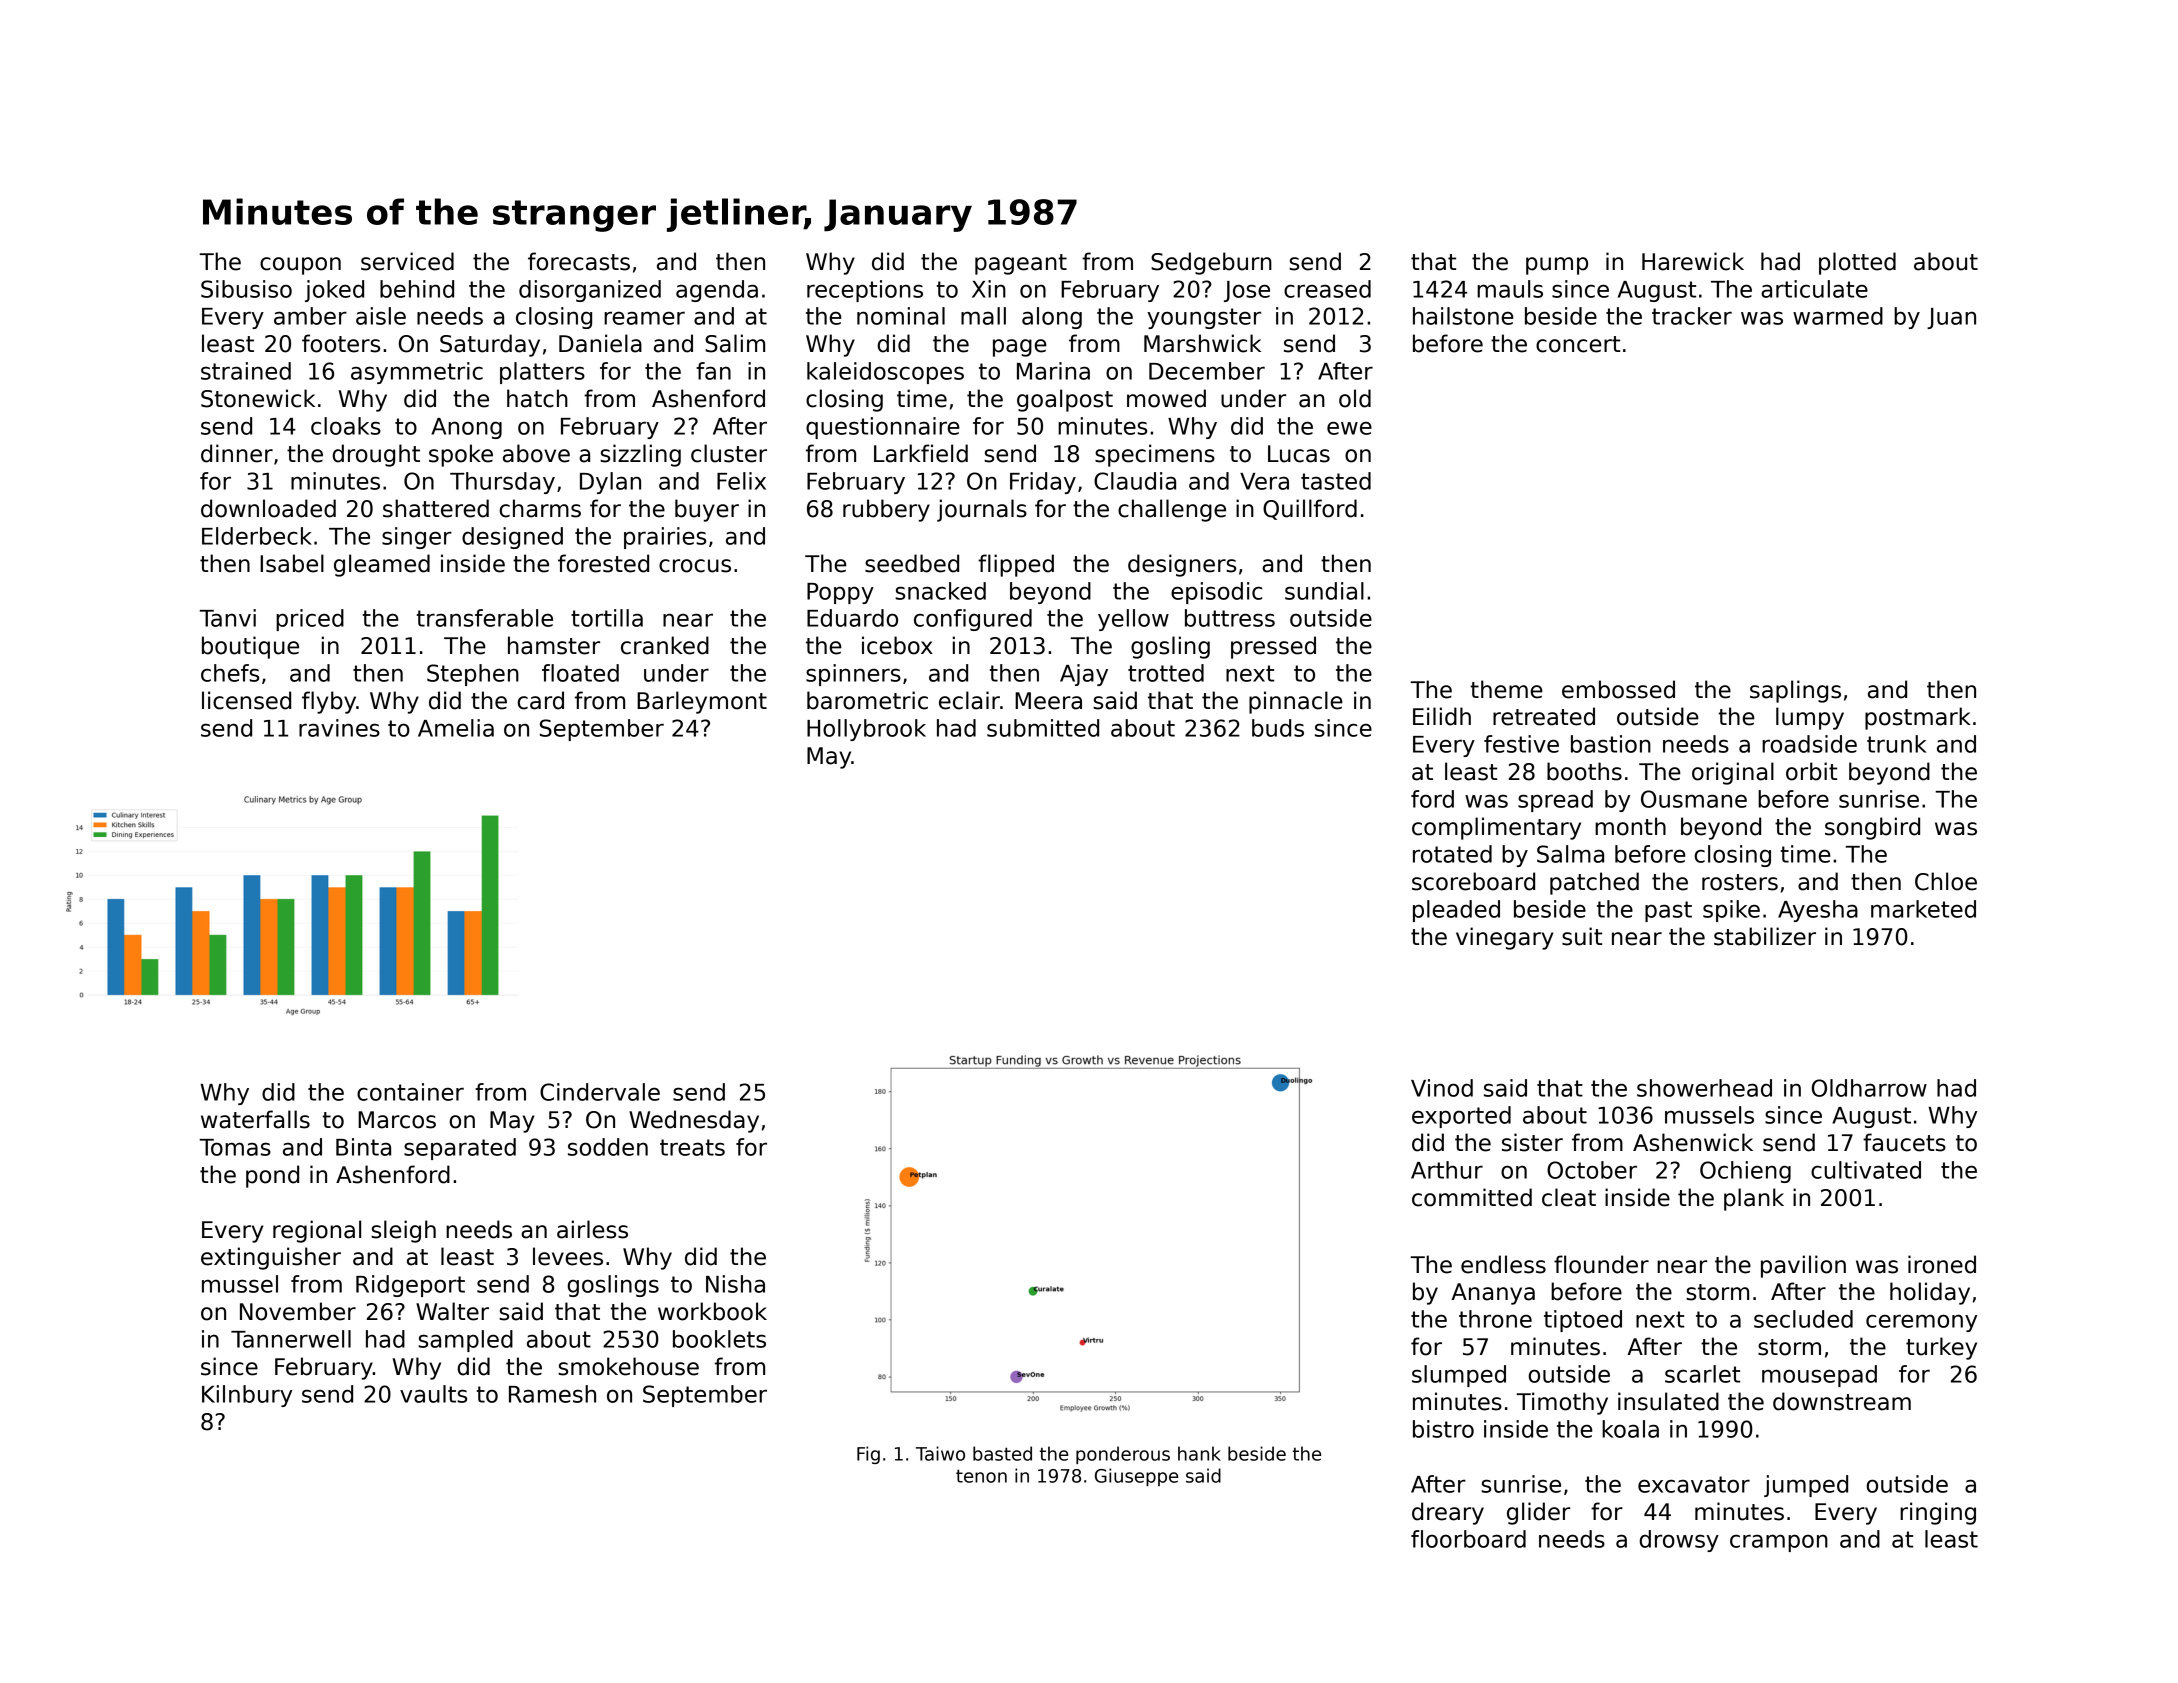  Describe the element at coordinates (1442, 1088) in the document. I see `Vinod` at that location.
